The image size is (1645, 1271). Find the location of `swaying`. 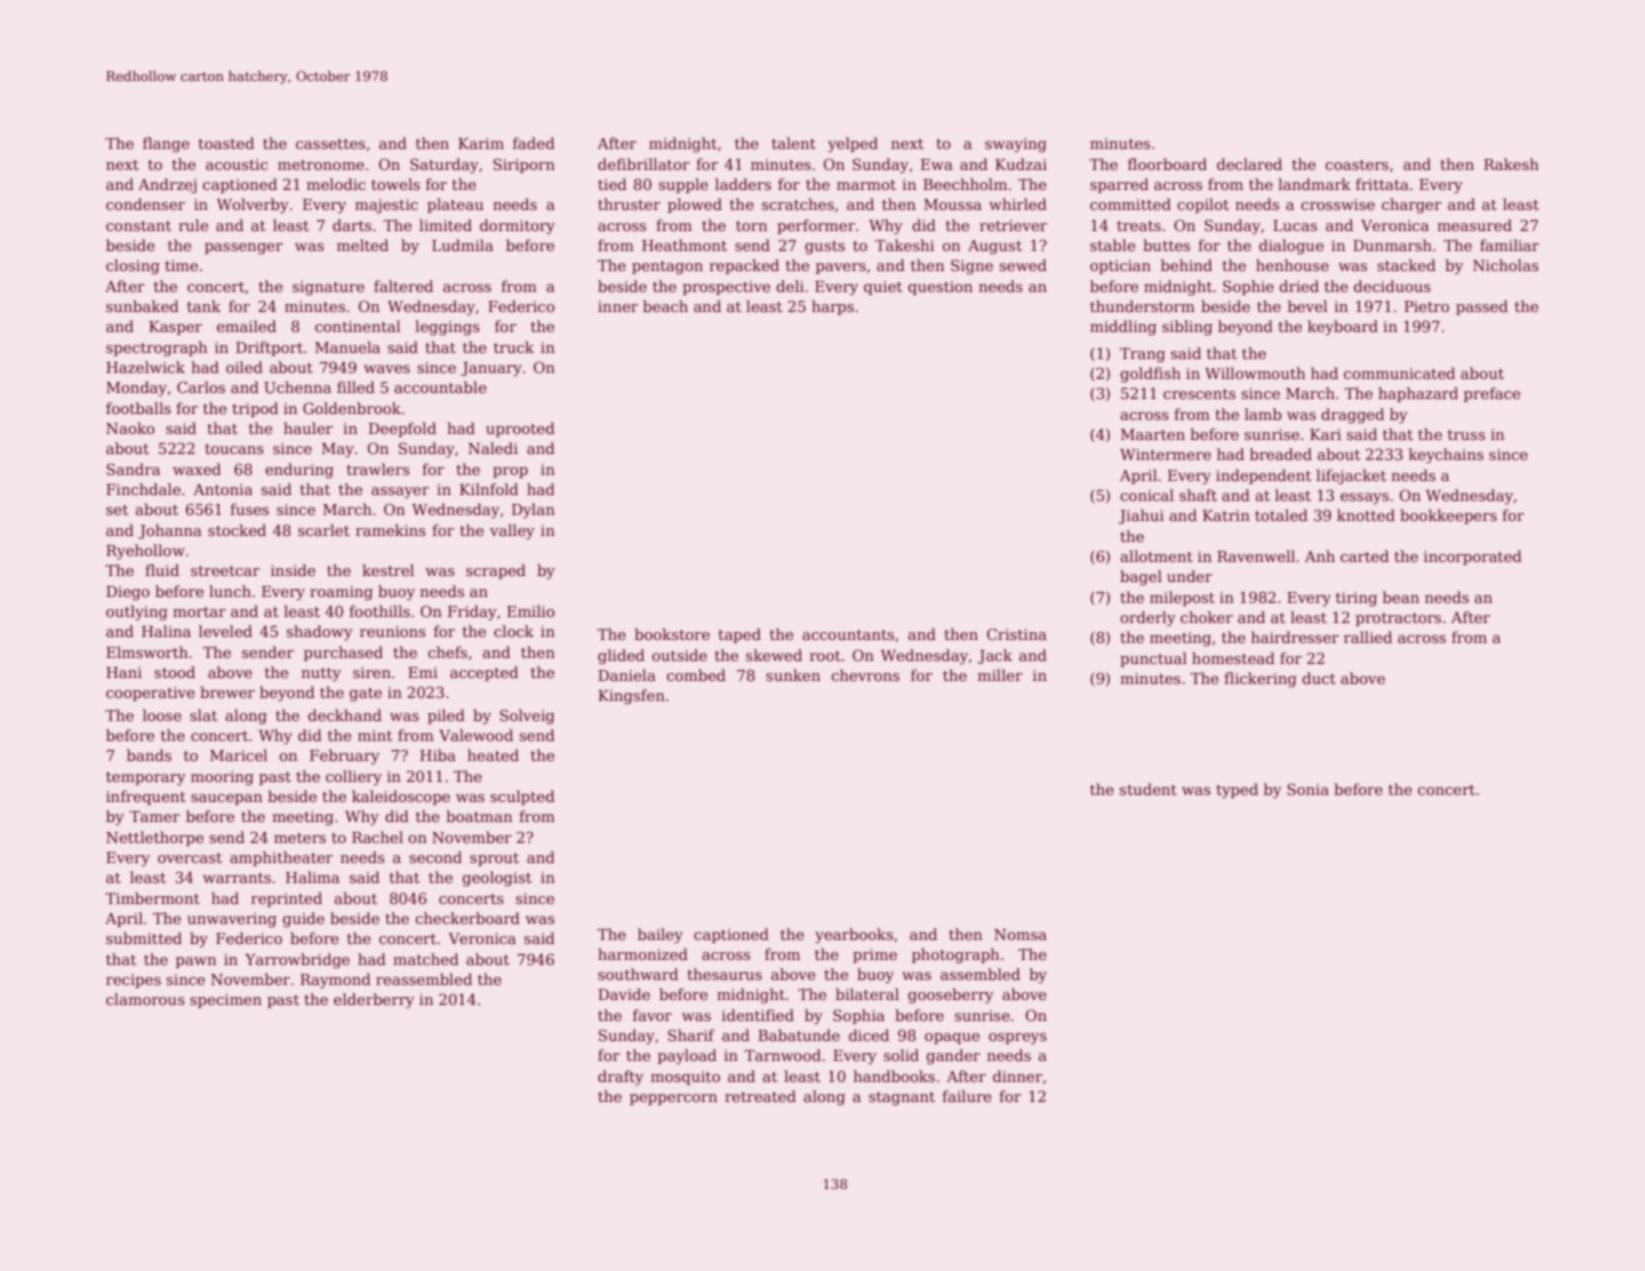

swaying is located at coordinates (1016, 145).
